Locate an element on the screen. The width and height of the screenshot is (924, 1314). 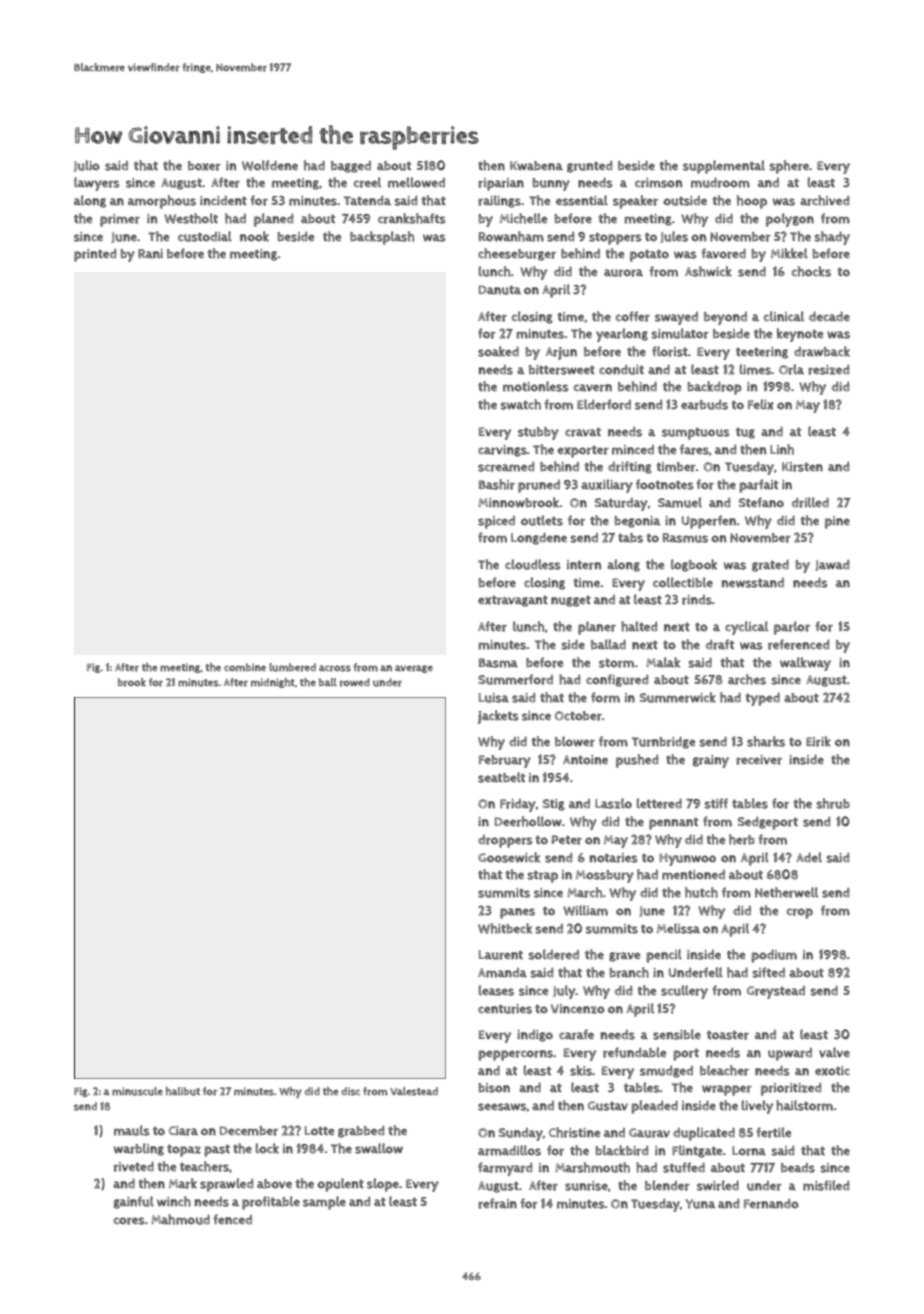
nook is located at coordinates (254, 236).
